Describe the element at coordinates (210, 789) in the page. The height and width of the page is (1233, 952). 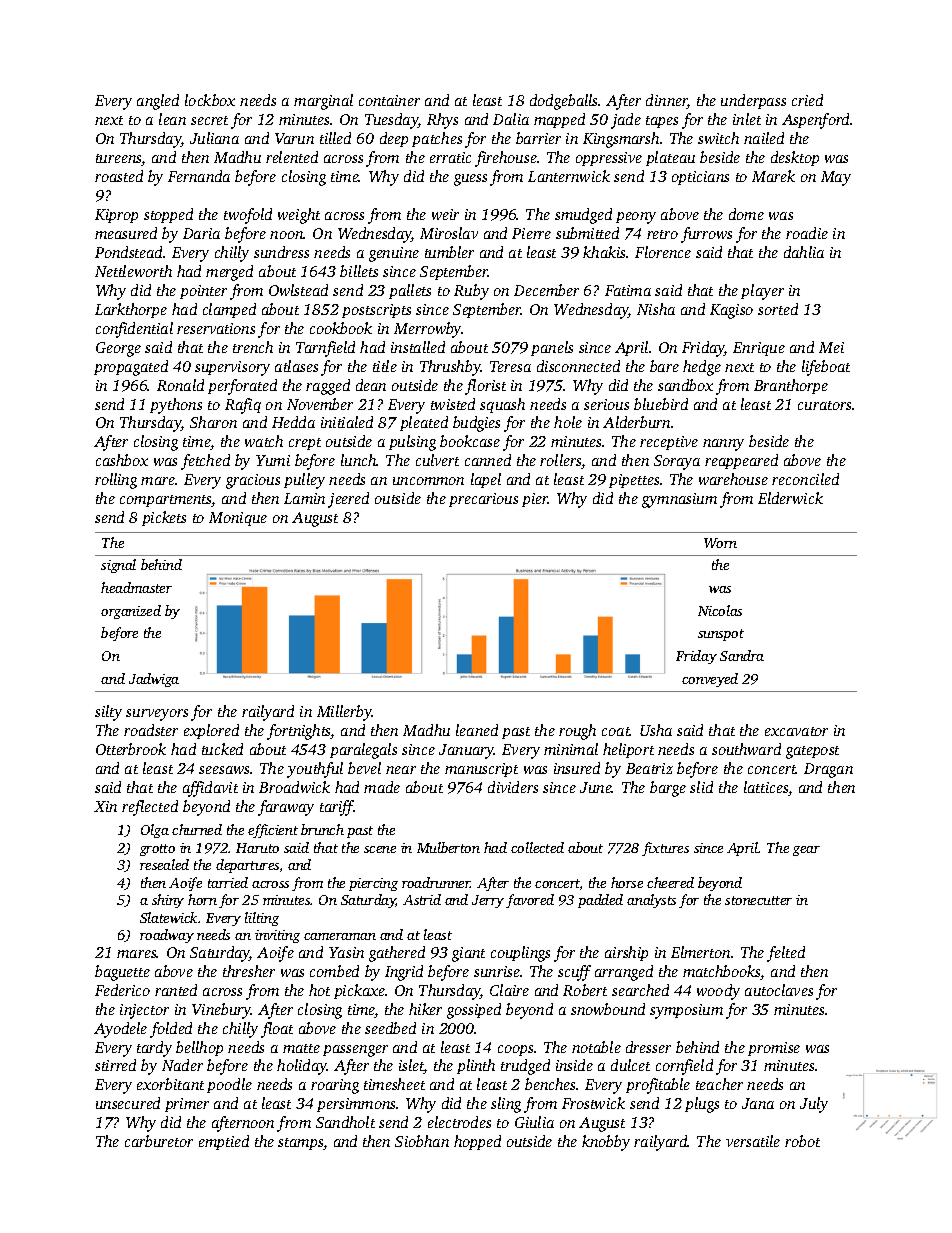
I see `affidavit` at that location.
